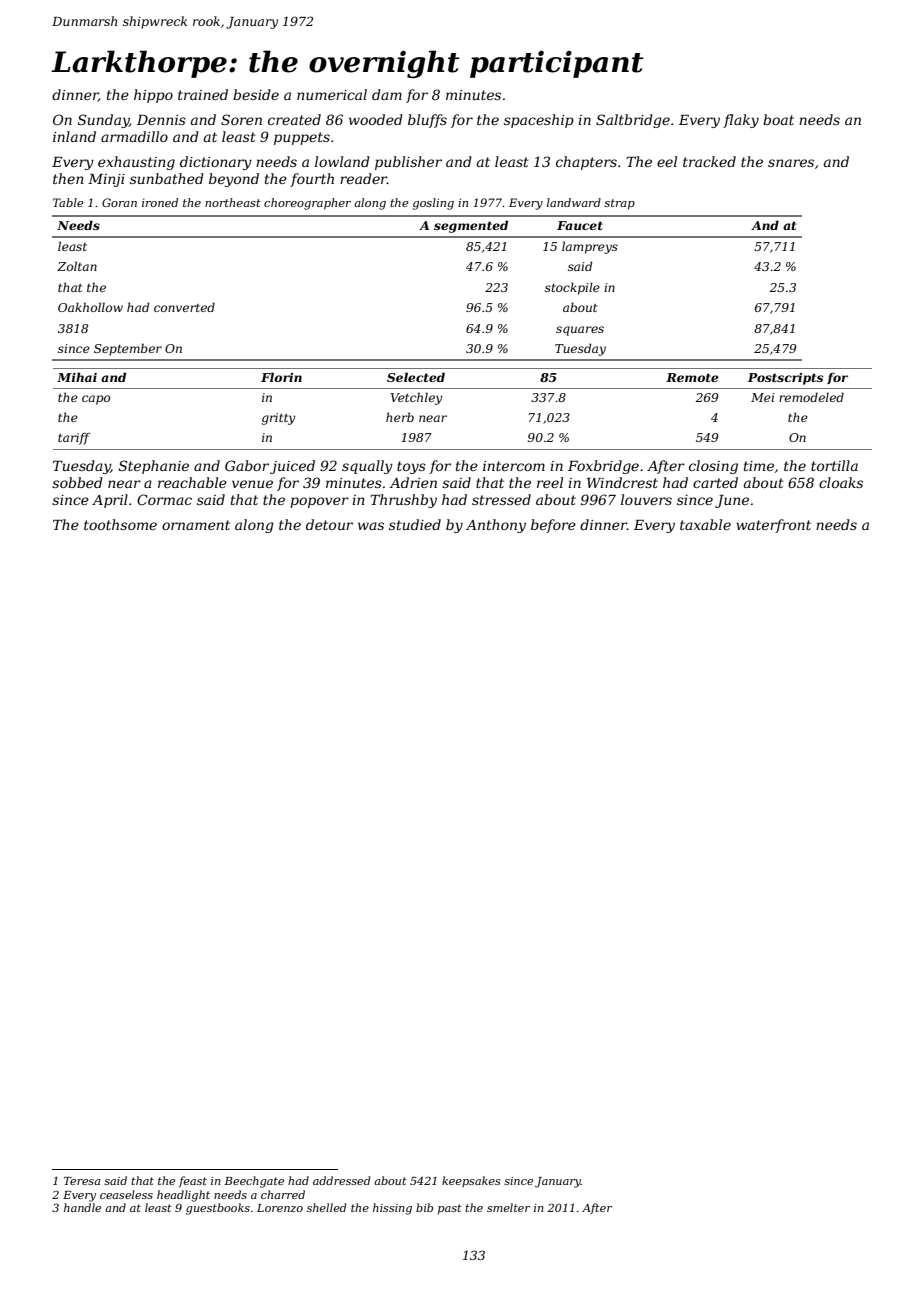 The height and width of the screenshot is (1308, 924). Describe the element at coordinates (508, 1207) in the screenshot. I see `smelter` at that location.
